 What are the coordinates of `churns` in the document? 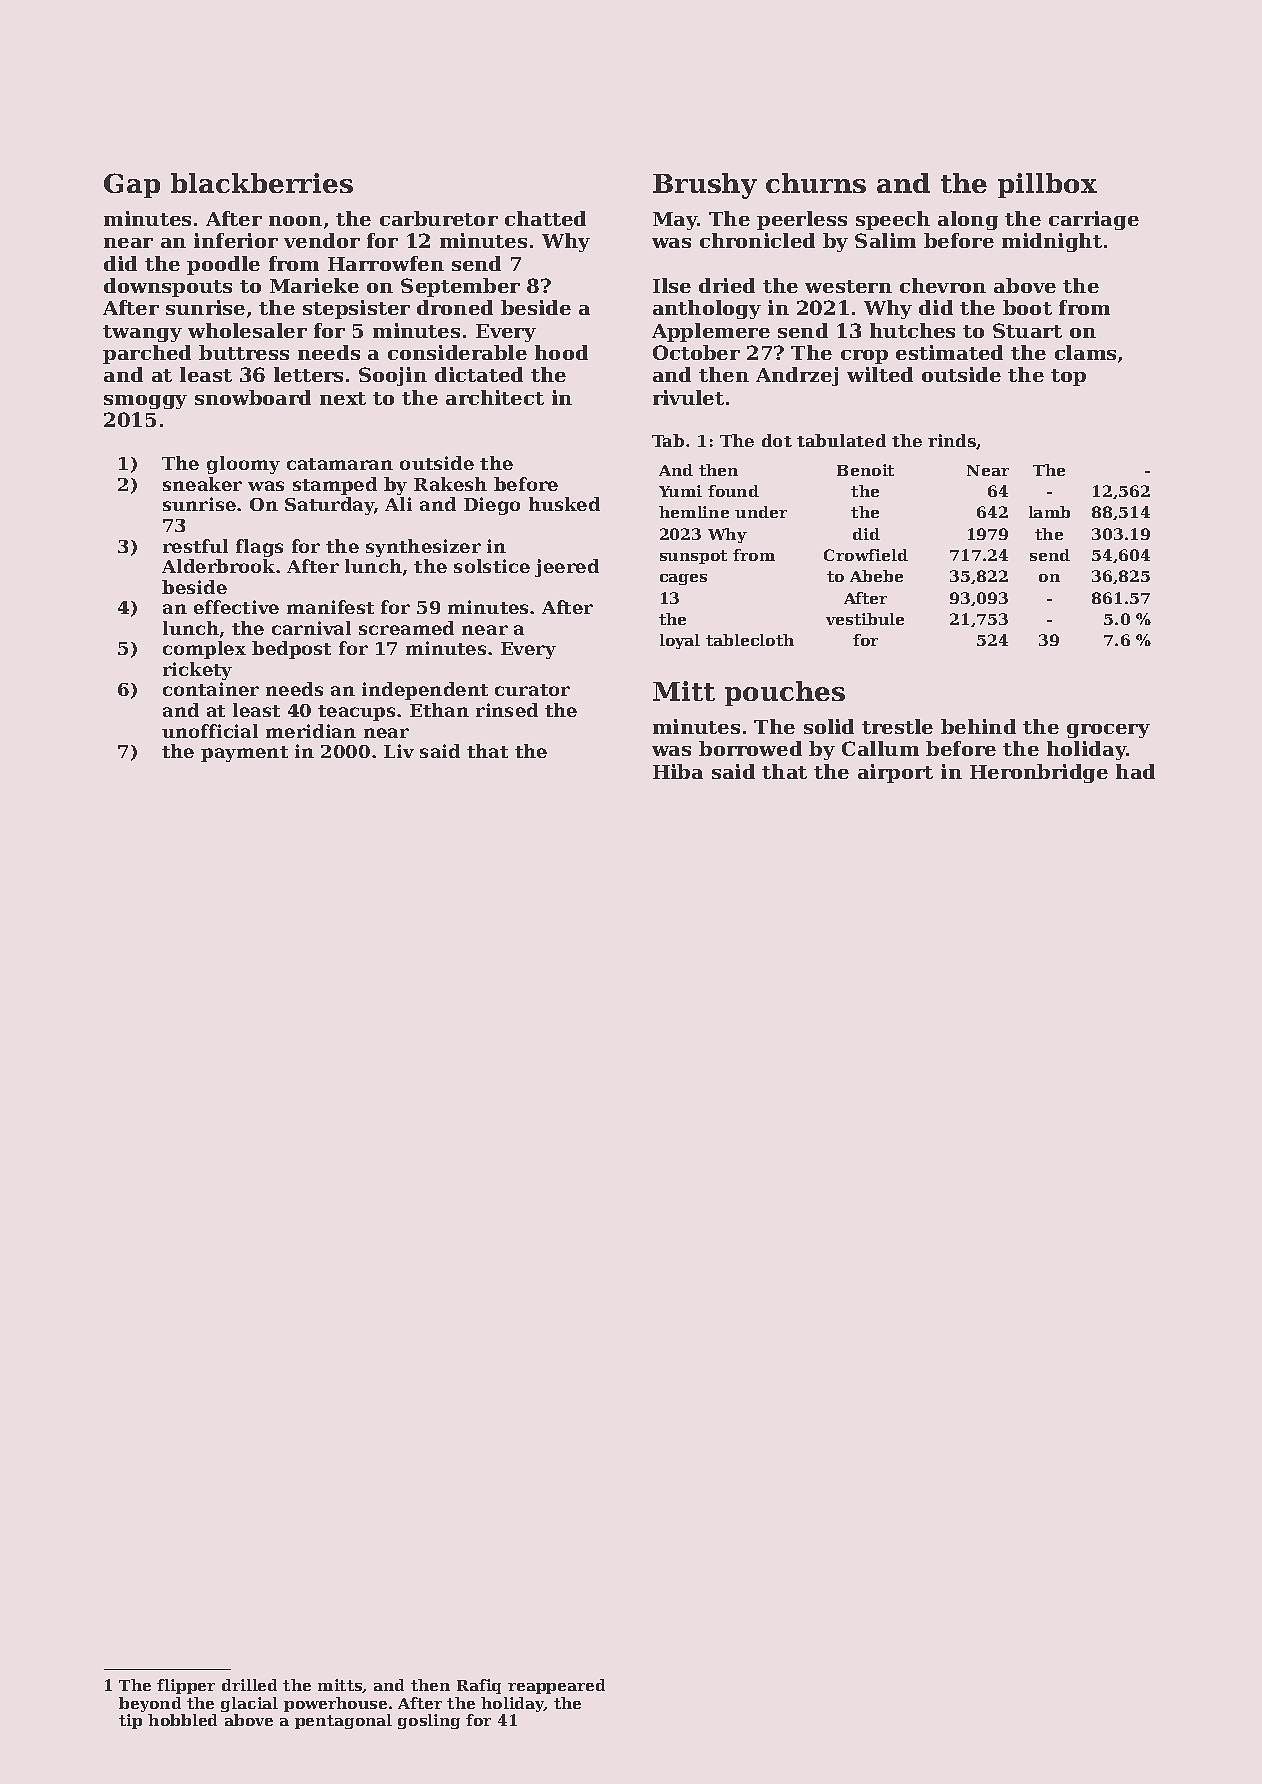 It's located at (816, 183).
